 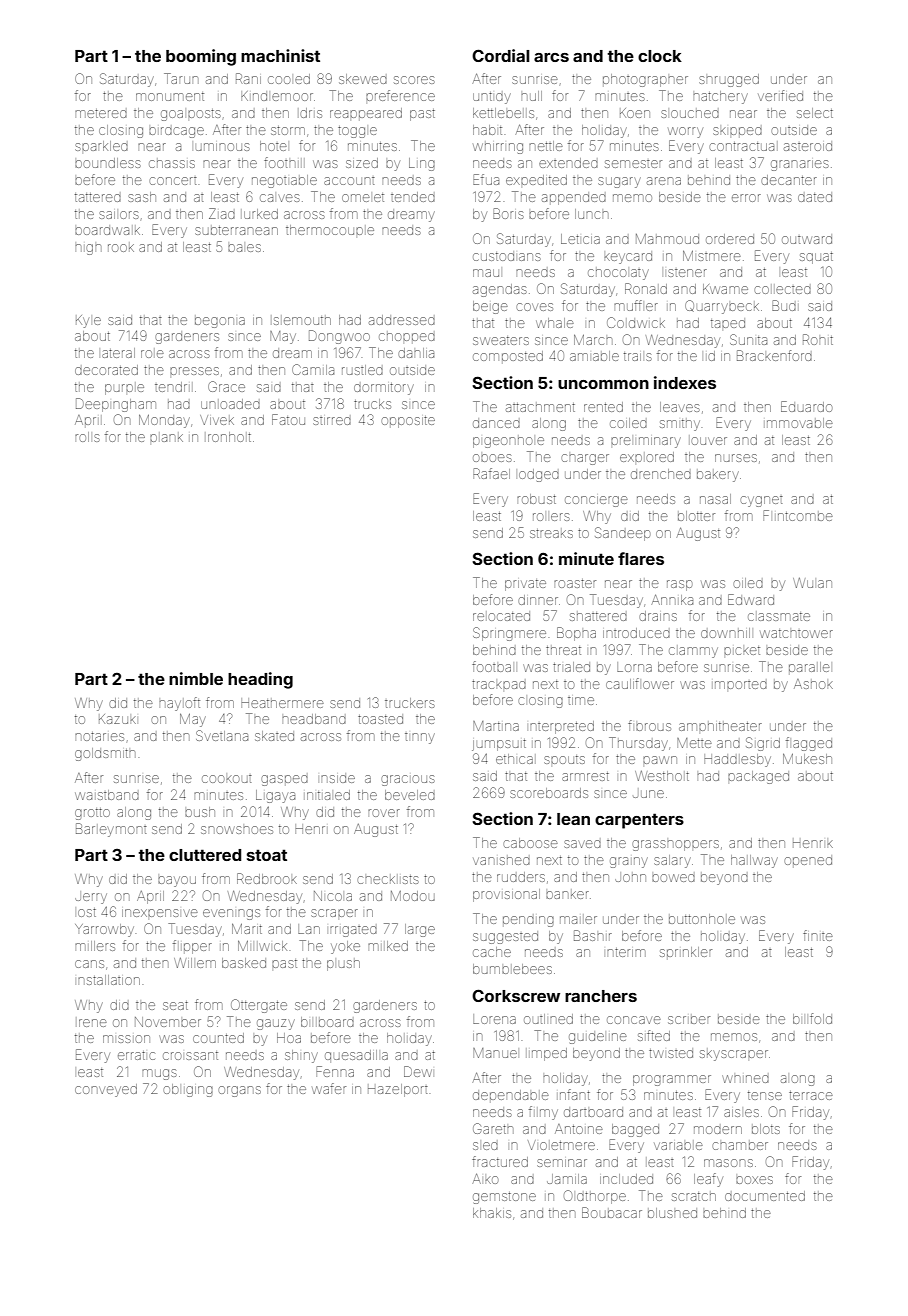 I want to click on Cordial, so click(x=501, y=55).
